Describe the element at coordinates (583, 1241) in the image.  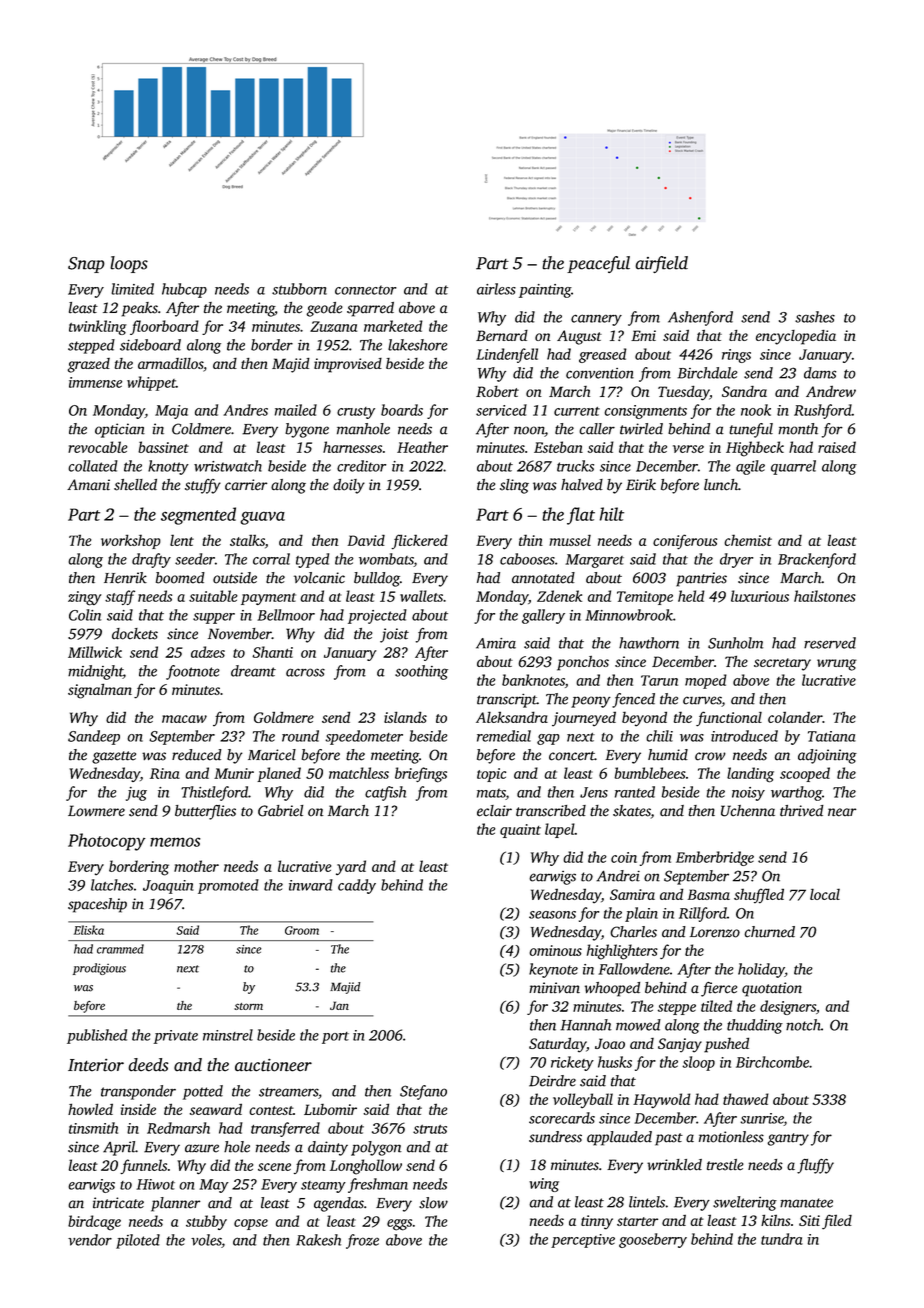
I see `perceptive` at that location.
